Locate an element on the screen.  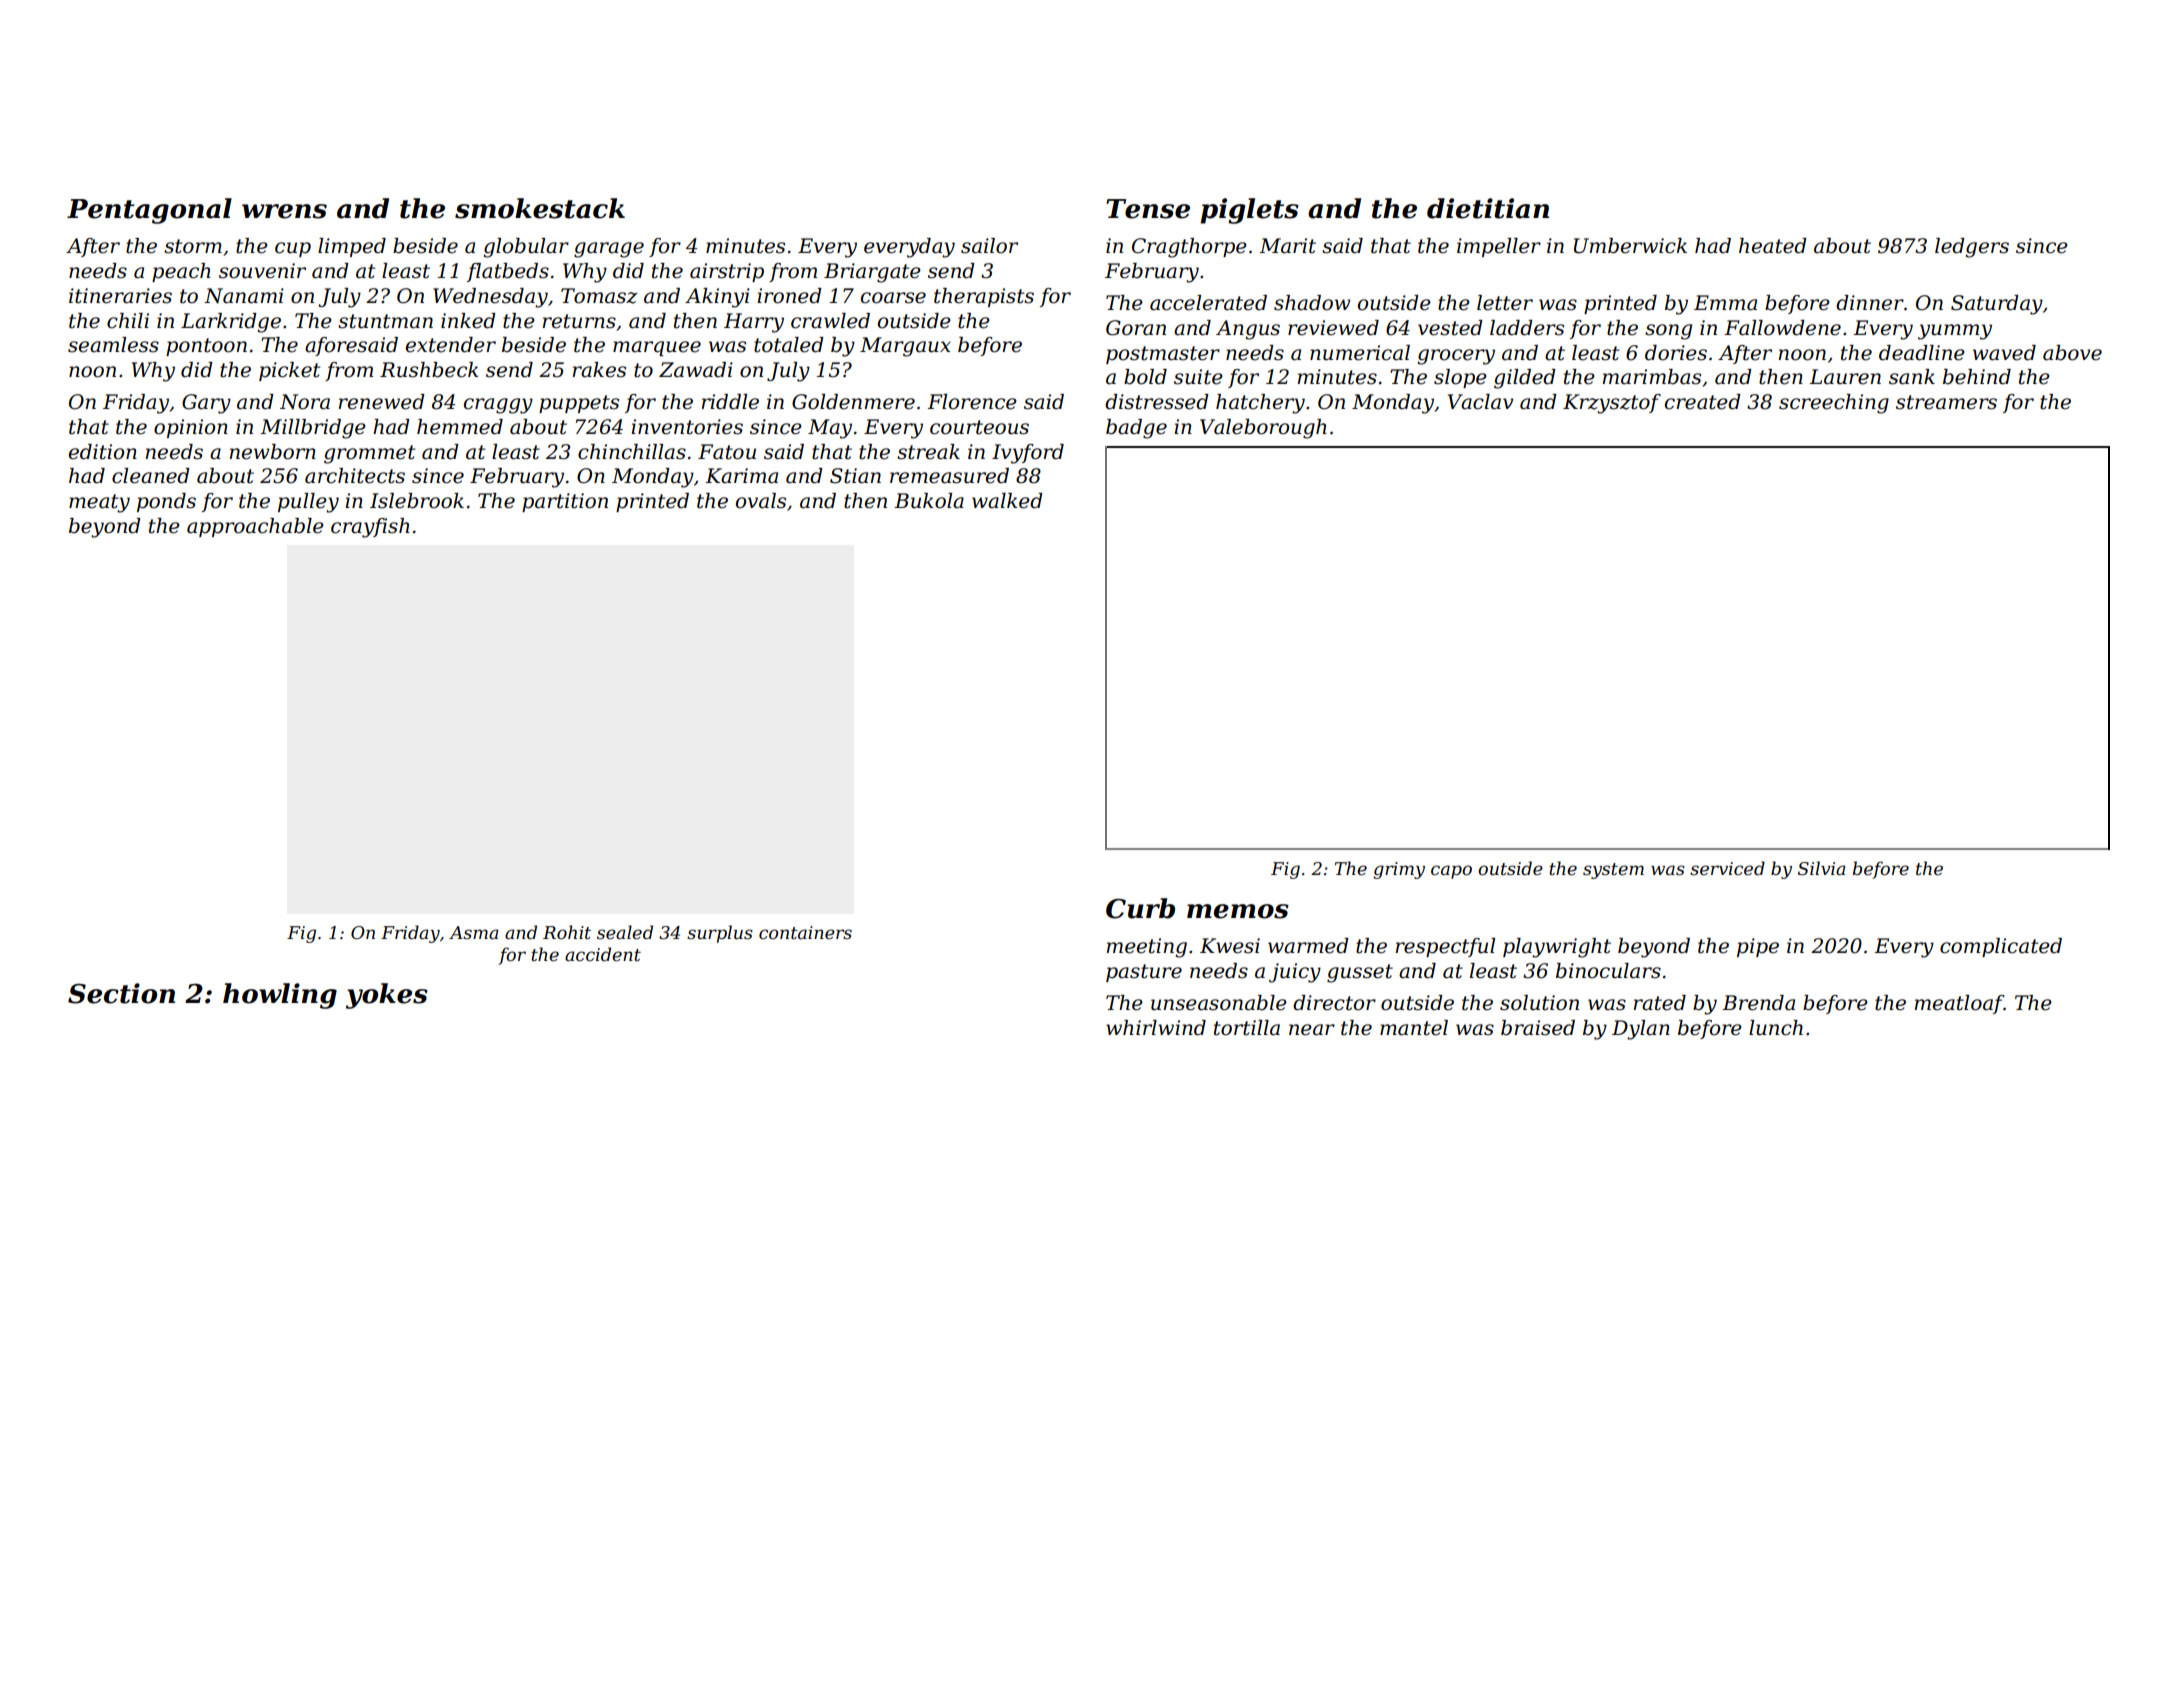
Asma is located at coordinates (474, 932).
